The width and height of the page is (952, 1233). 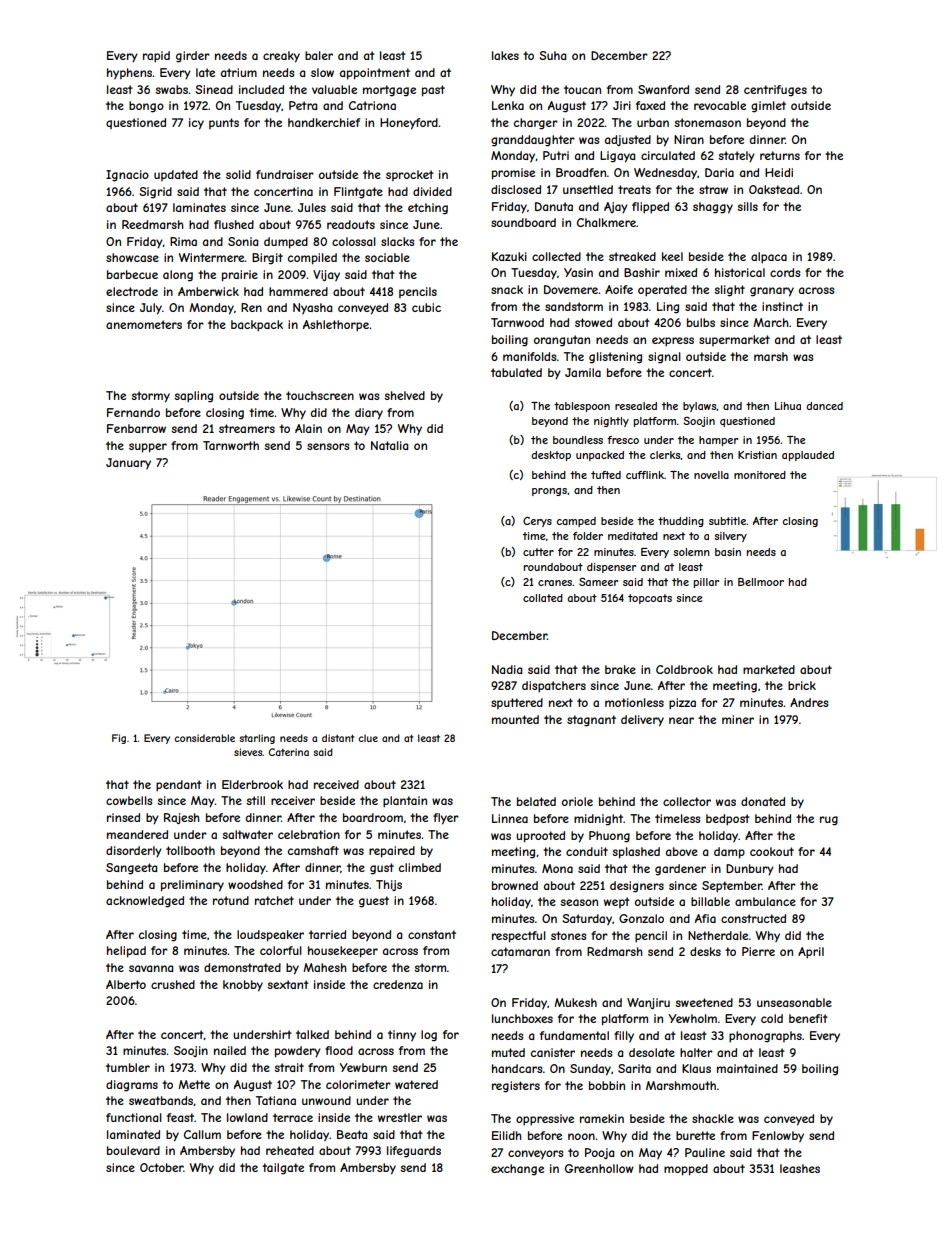 I want to click on considerable, so click(x=204, y=738).
